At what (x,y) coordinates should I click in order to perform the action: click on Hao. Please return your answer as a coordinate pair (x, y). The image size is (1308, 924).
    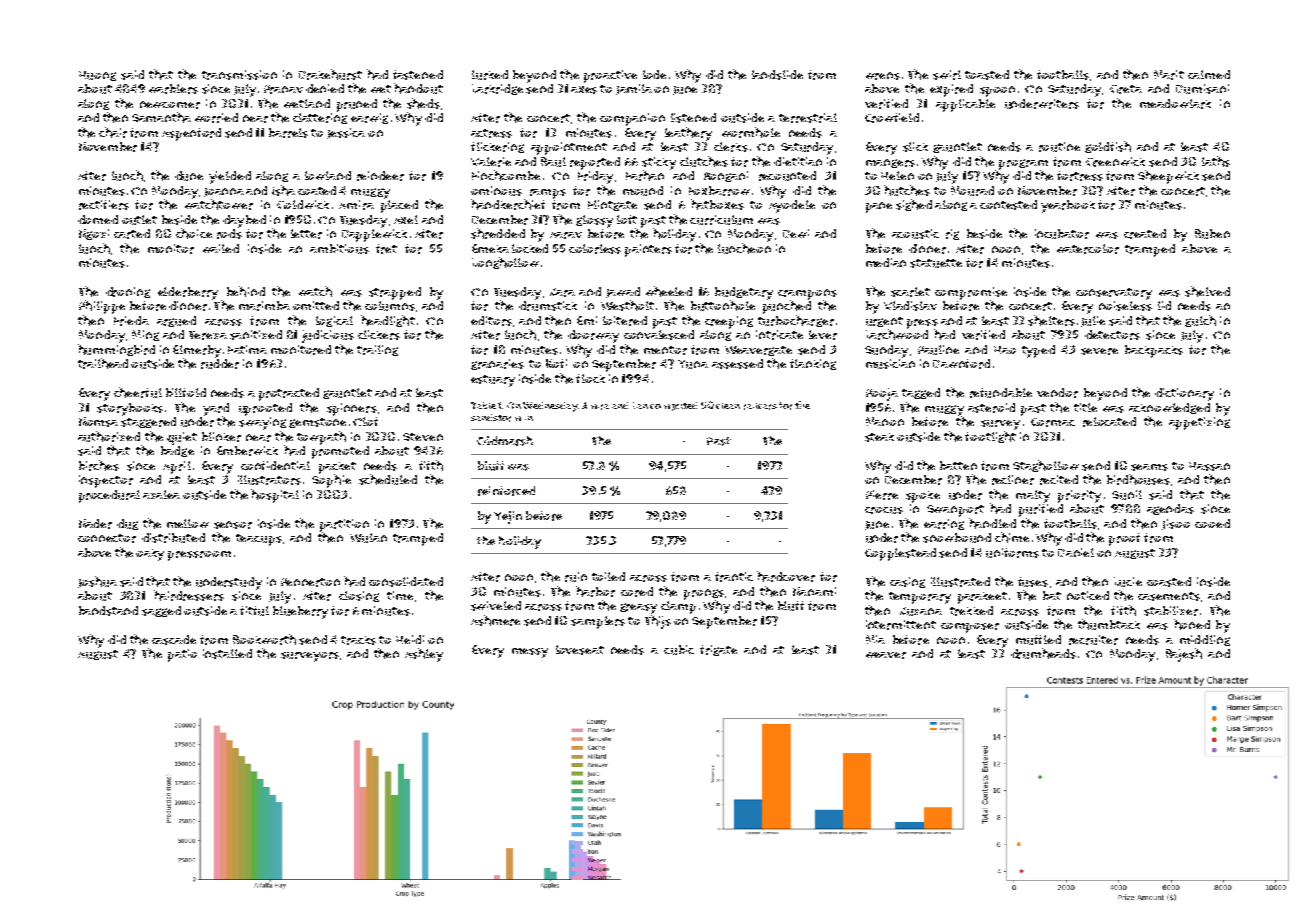
    Looking at the image, I should click on (1005, 350).
